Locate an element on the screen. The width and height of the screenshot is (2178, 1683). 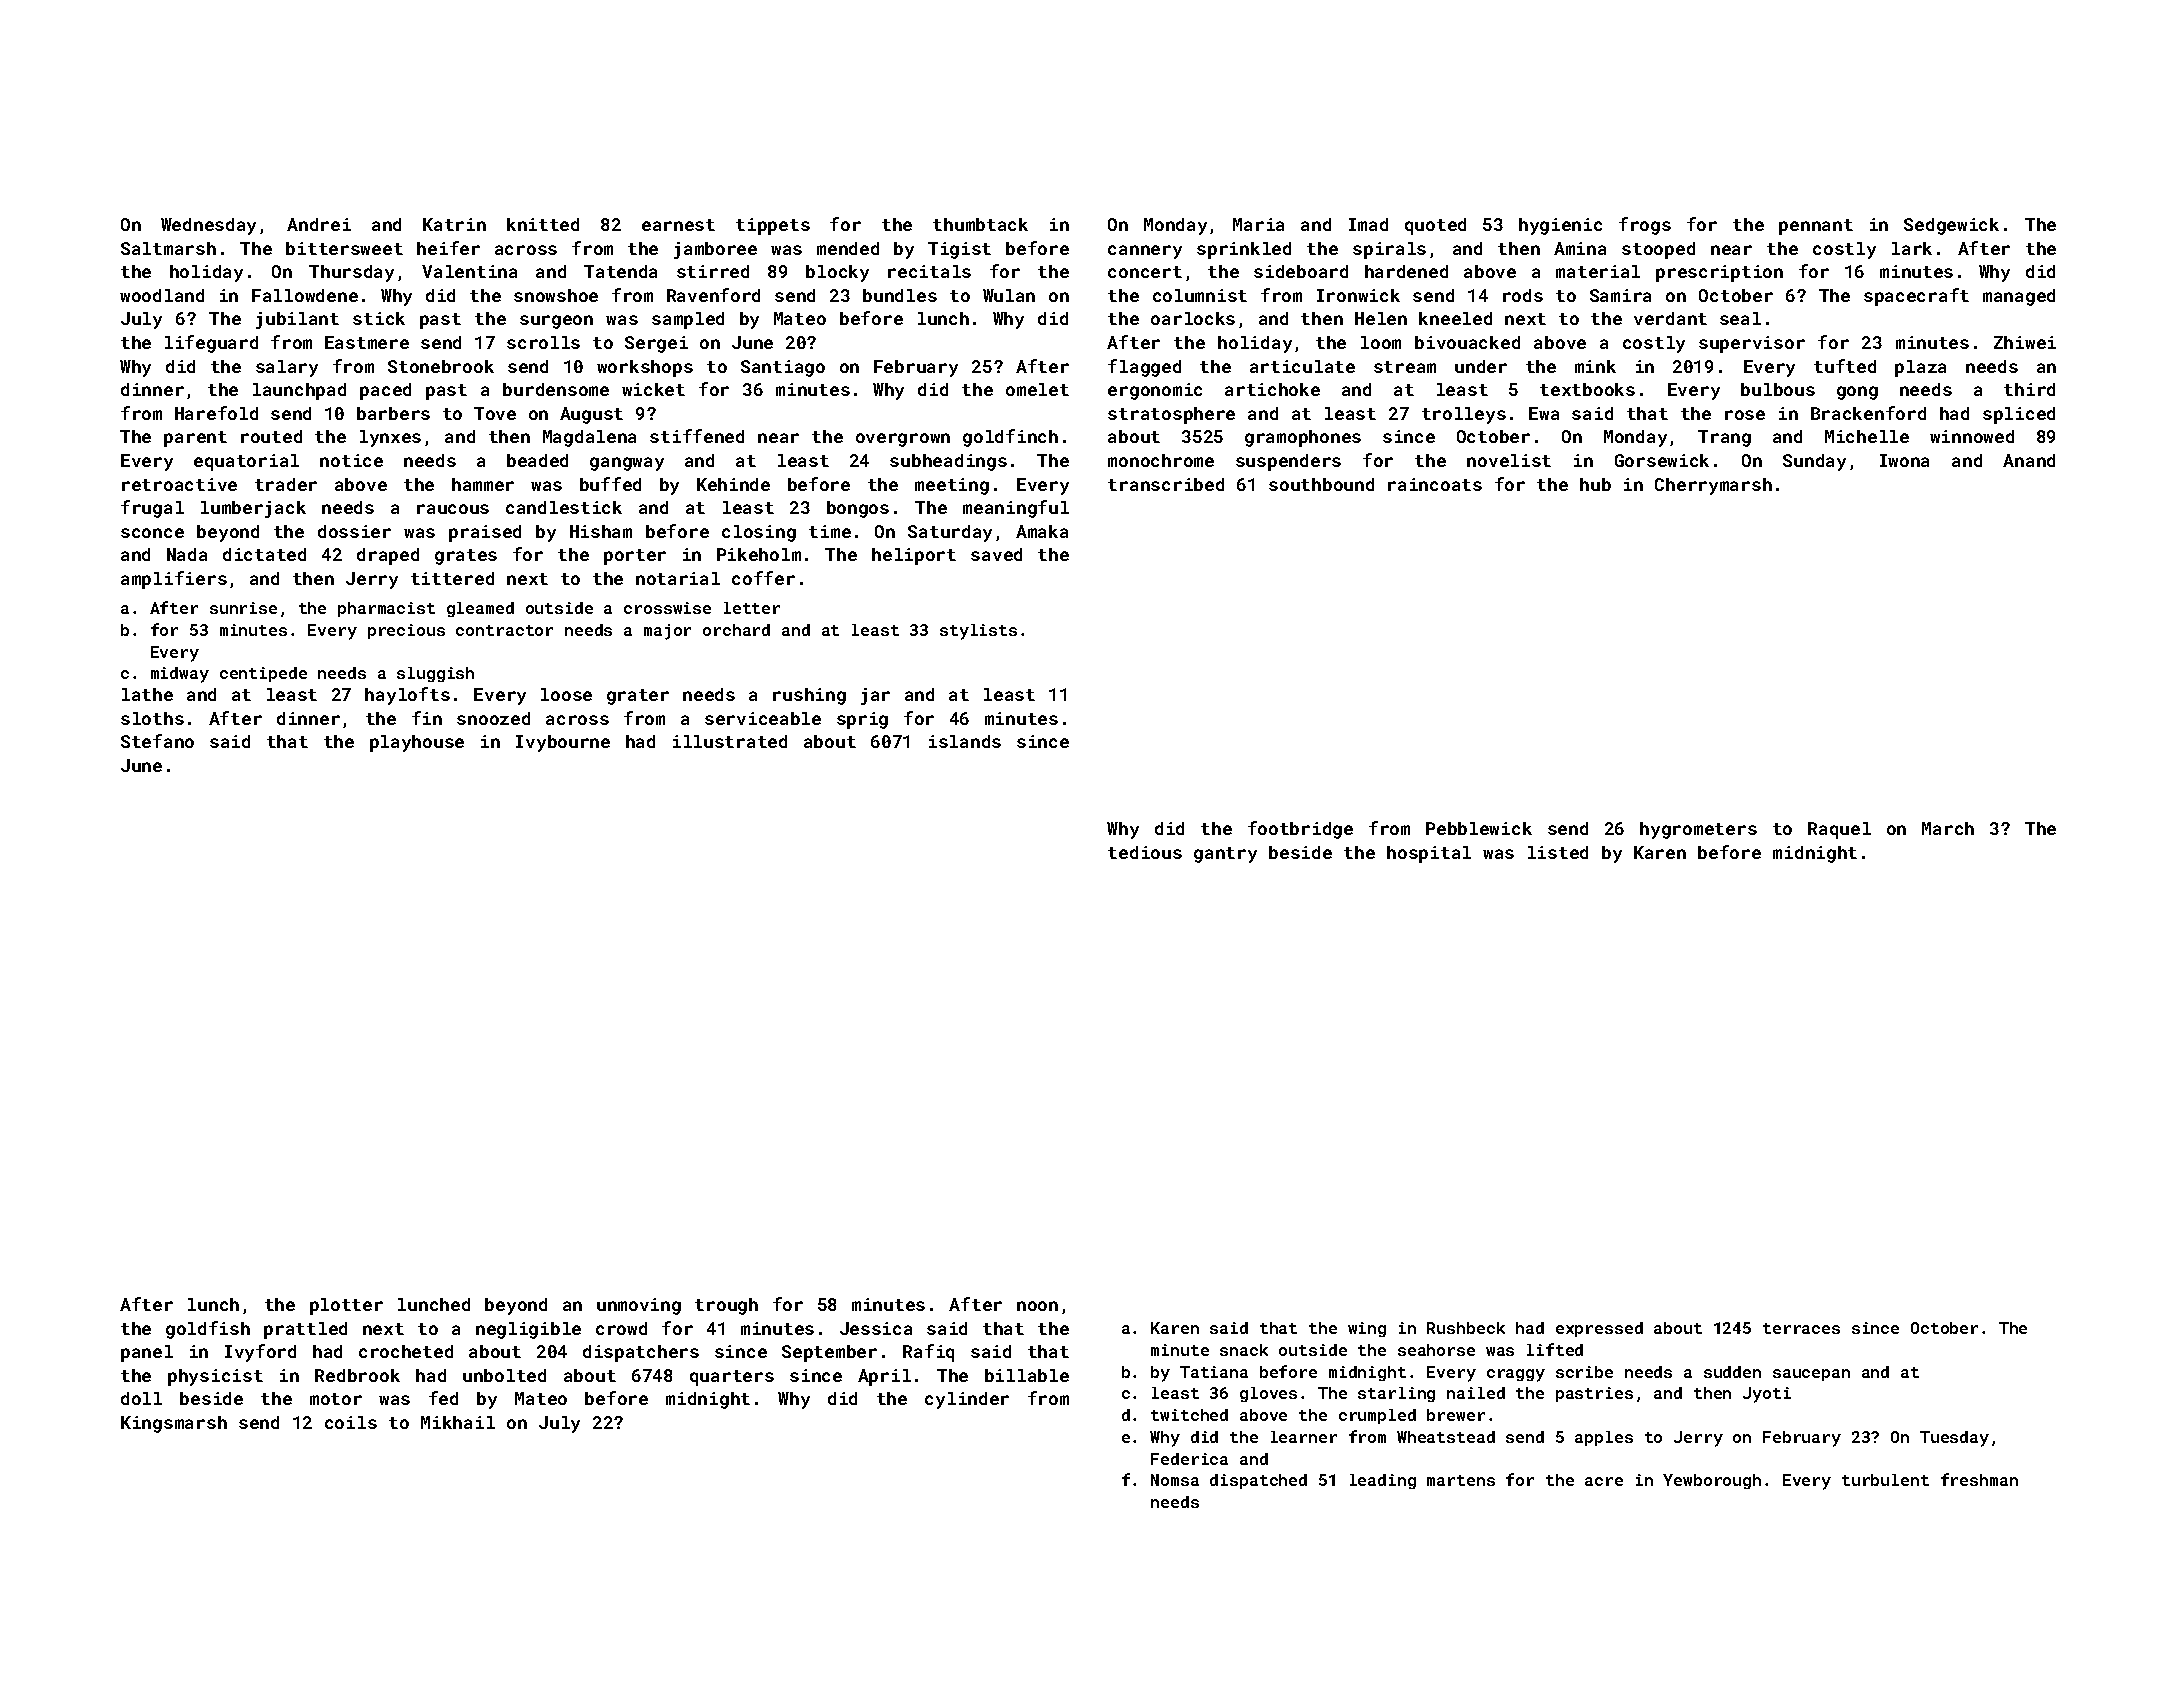
terraces is located at coordinates (1801, 1328).
